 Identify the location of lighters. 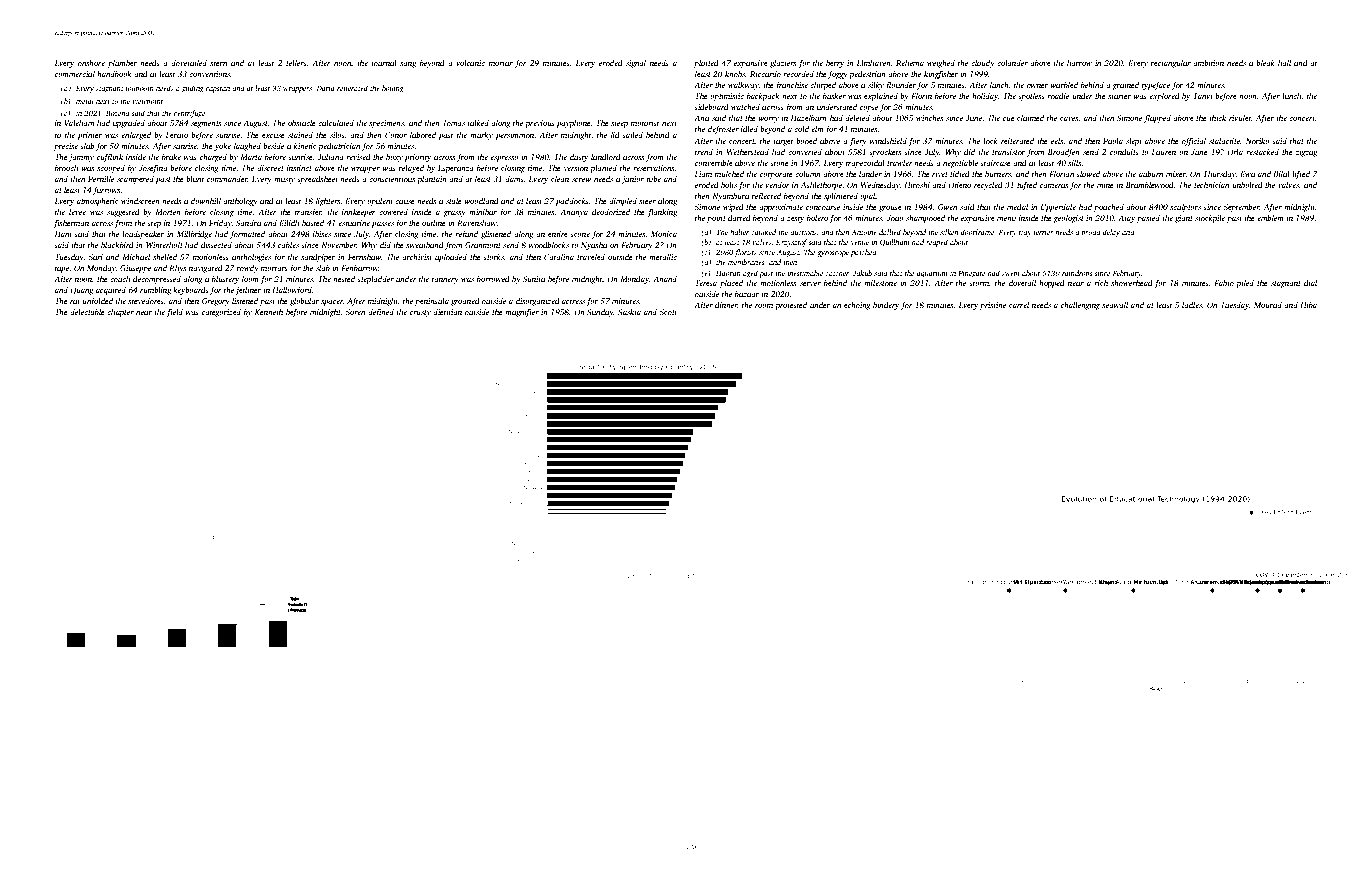
(328, 202).
